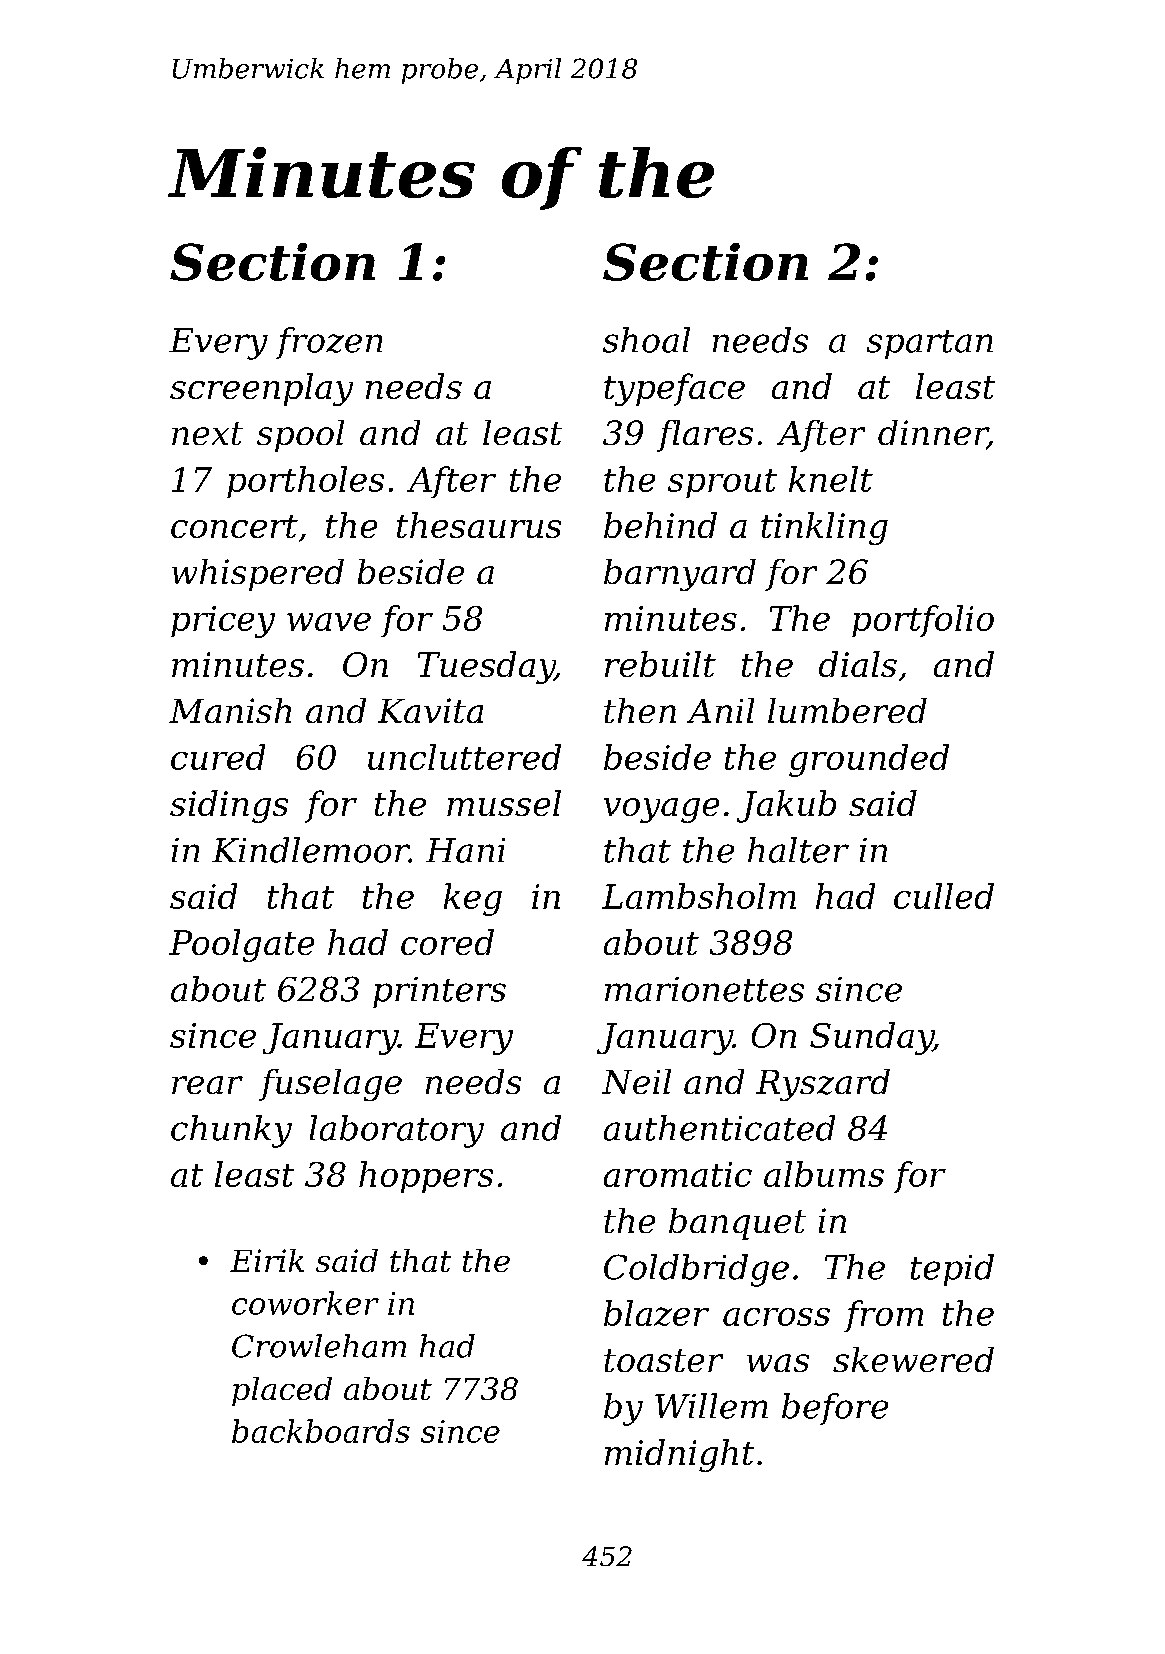 The height and width of the screenshot is (1654, 1165). I want to click on Sunday, so click(871, 1038).
